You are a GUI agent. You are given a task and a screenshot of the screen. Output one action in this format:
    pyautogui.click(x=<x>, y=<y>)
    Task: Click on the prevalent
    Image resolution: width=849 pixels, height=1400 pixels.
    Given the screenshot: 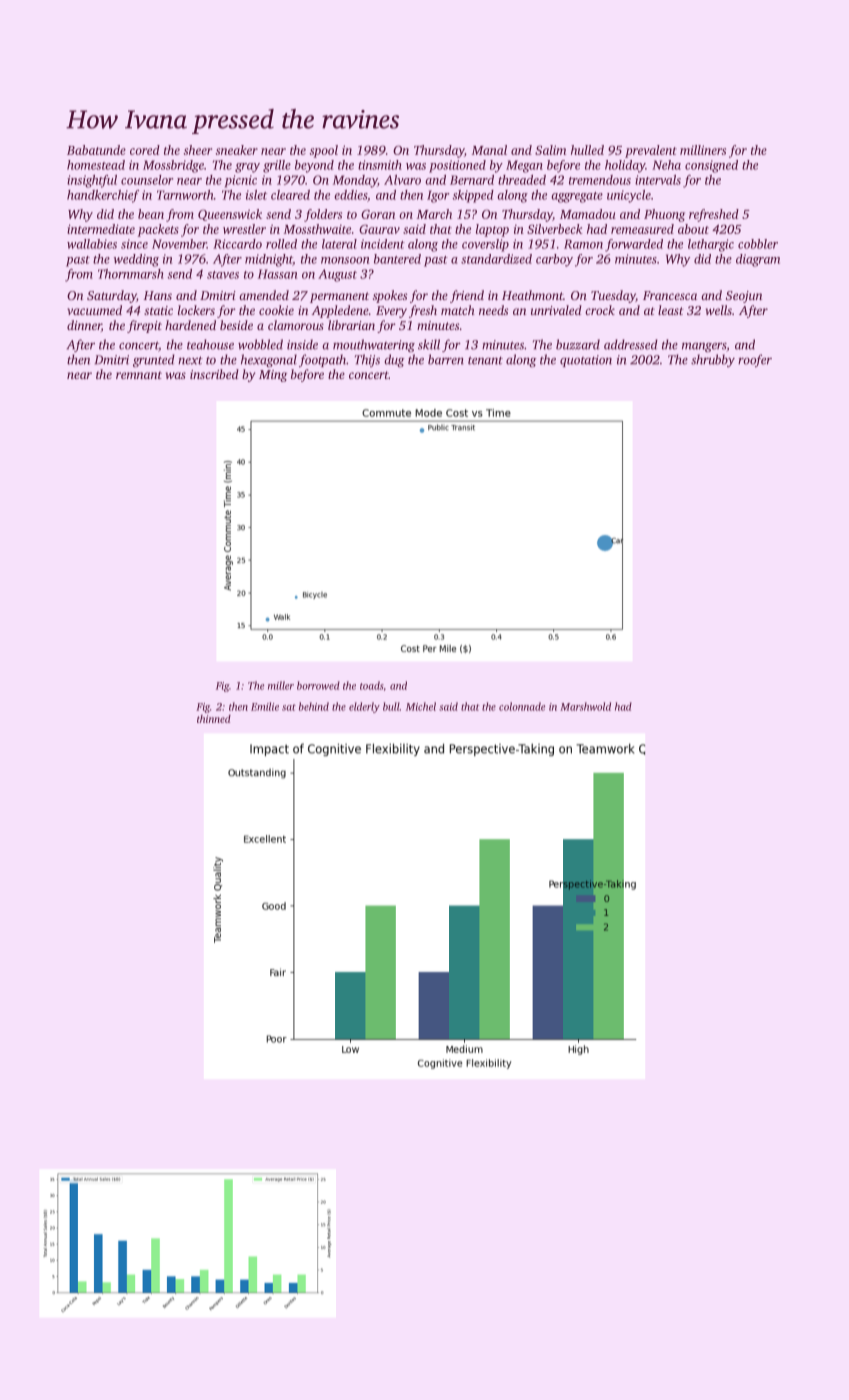 What is the action you would take?
    pyautogui.click(x=651, y=151)
